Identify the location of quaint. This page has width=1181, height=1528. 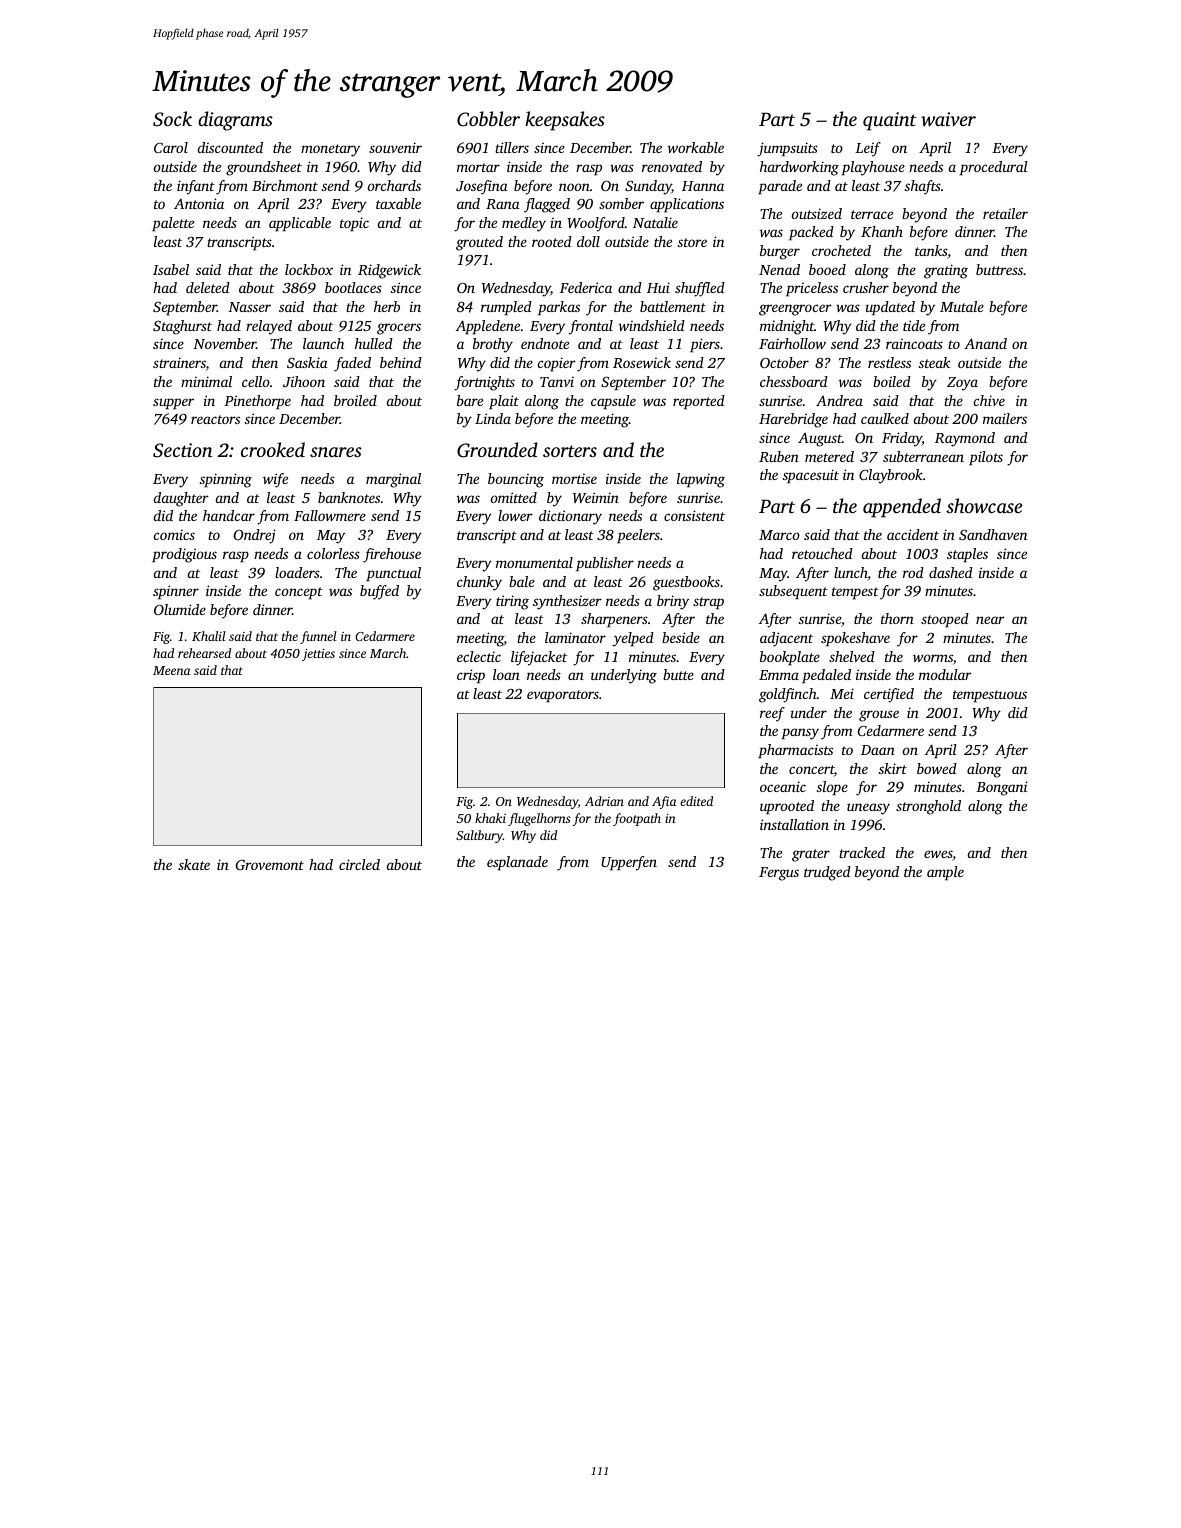
(890, 121).
